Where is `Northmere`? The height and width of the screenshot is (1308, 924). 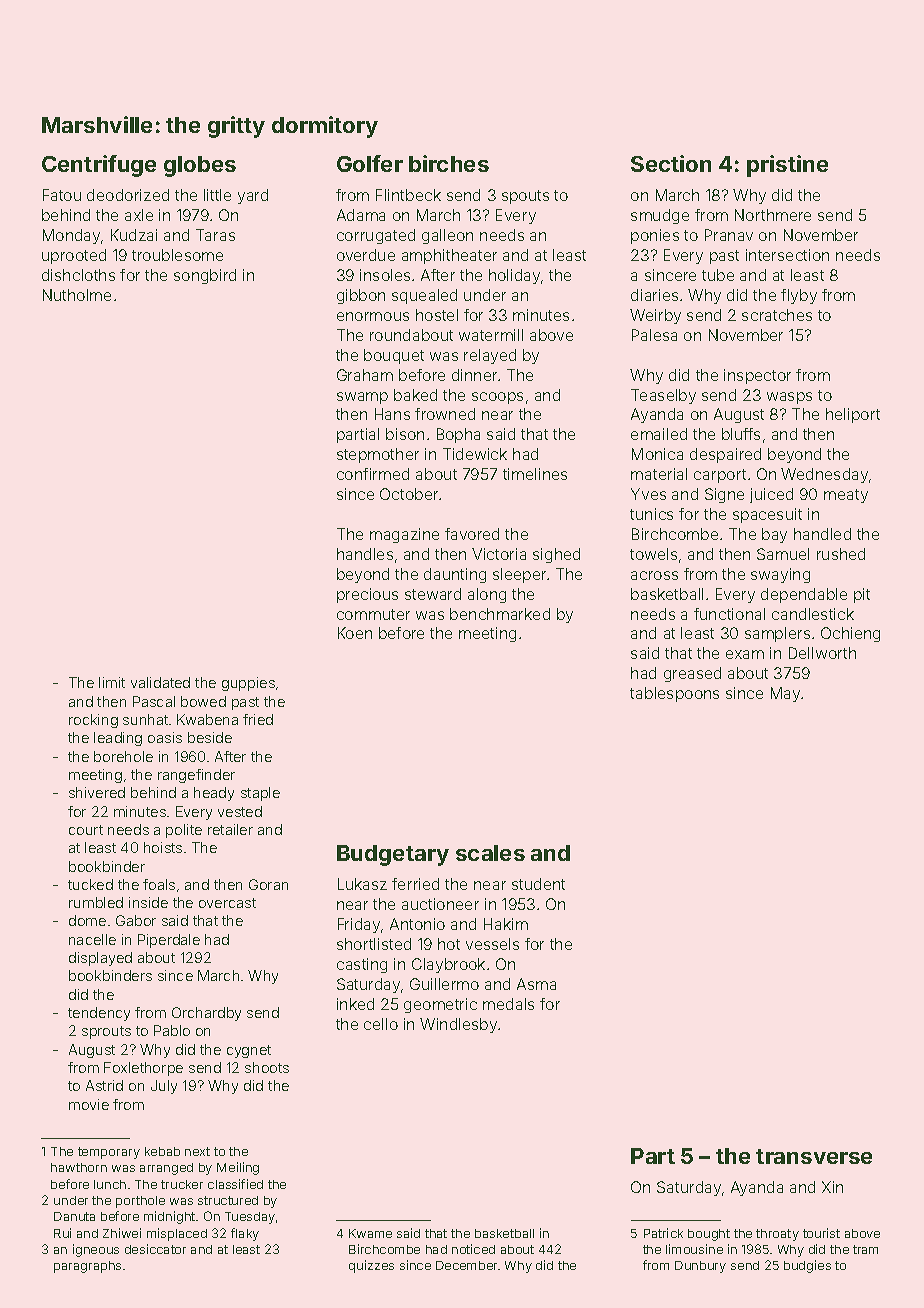 Northmere is located at coordinates (773, 215).
